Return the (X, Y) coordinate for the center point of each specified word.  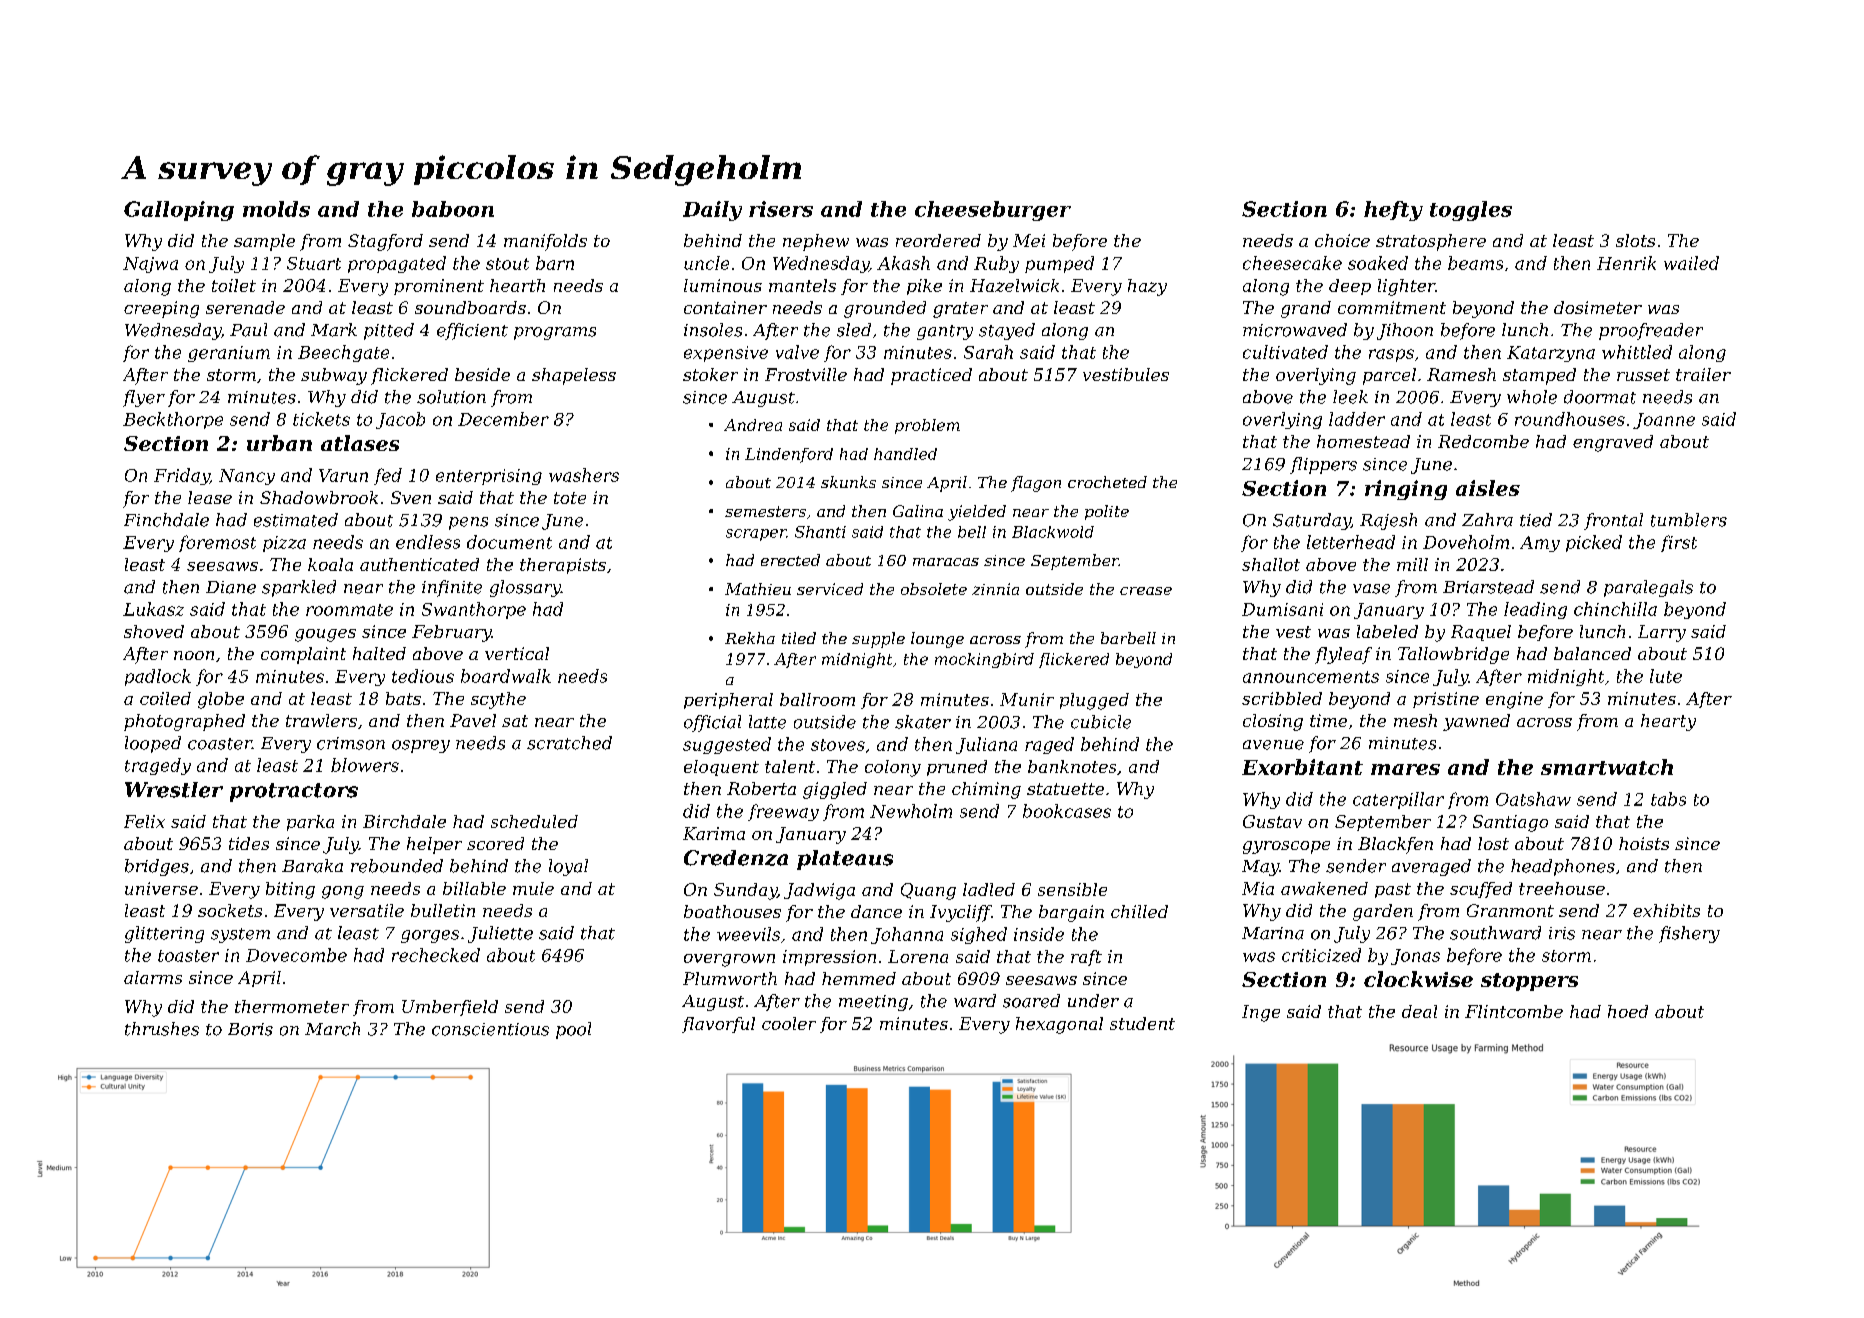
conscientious (490, 1029)
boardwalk (506, 676)
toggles (1471, 211)
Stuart (314, 263)
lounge (937, 640)
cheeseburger (993, 211)
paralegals (1648, 588)
